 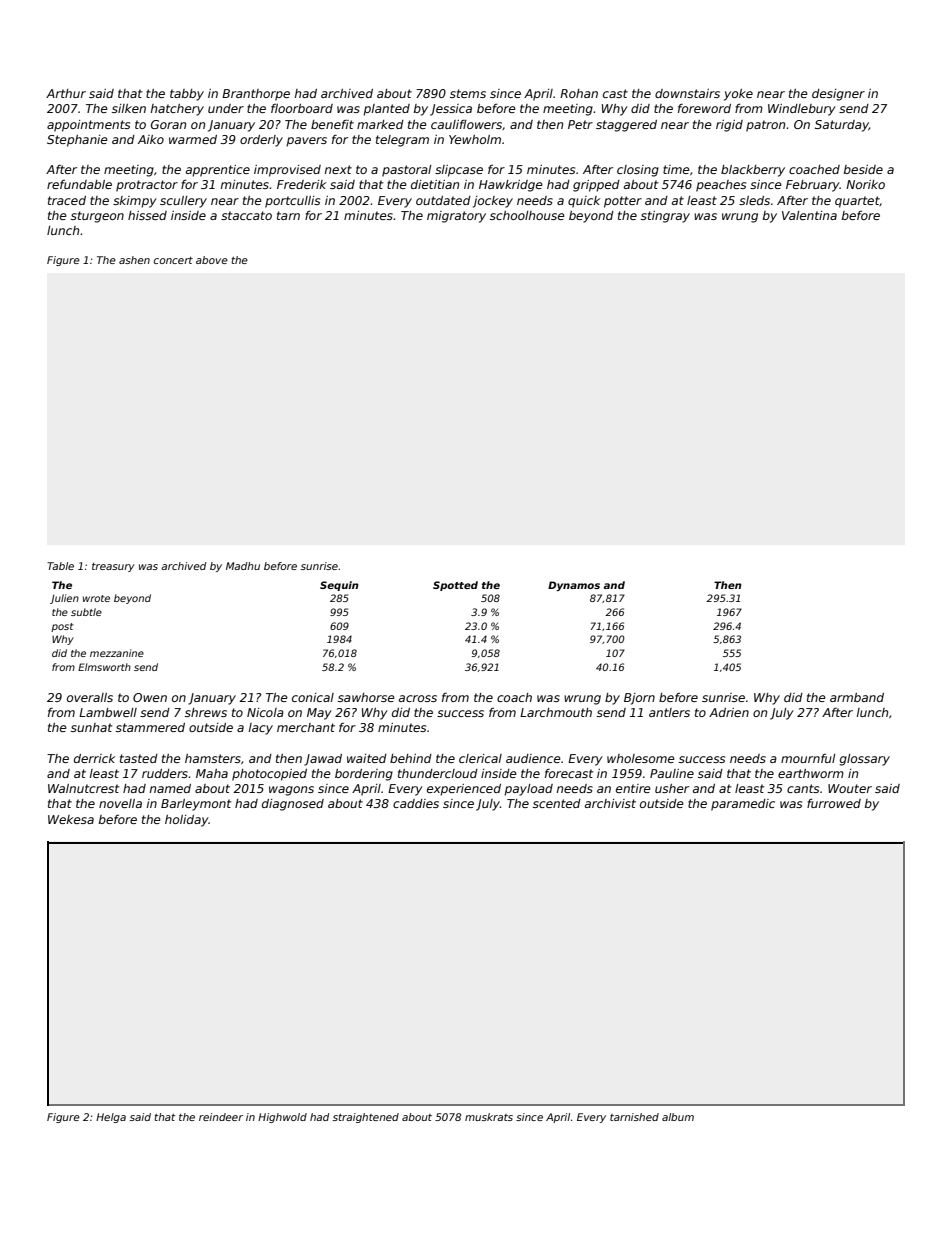 What do you see at coordinates (134, 260) in the document?
I see `ashen` at bounding box center [134, 260].
